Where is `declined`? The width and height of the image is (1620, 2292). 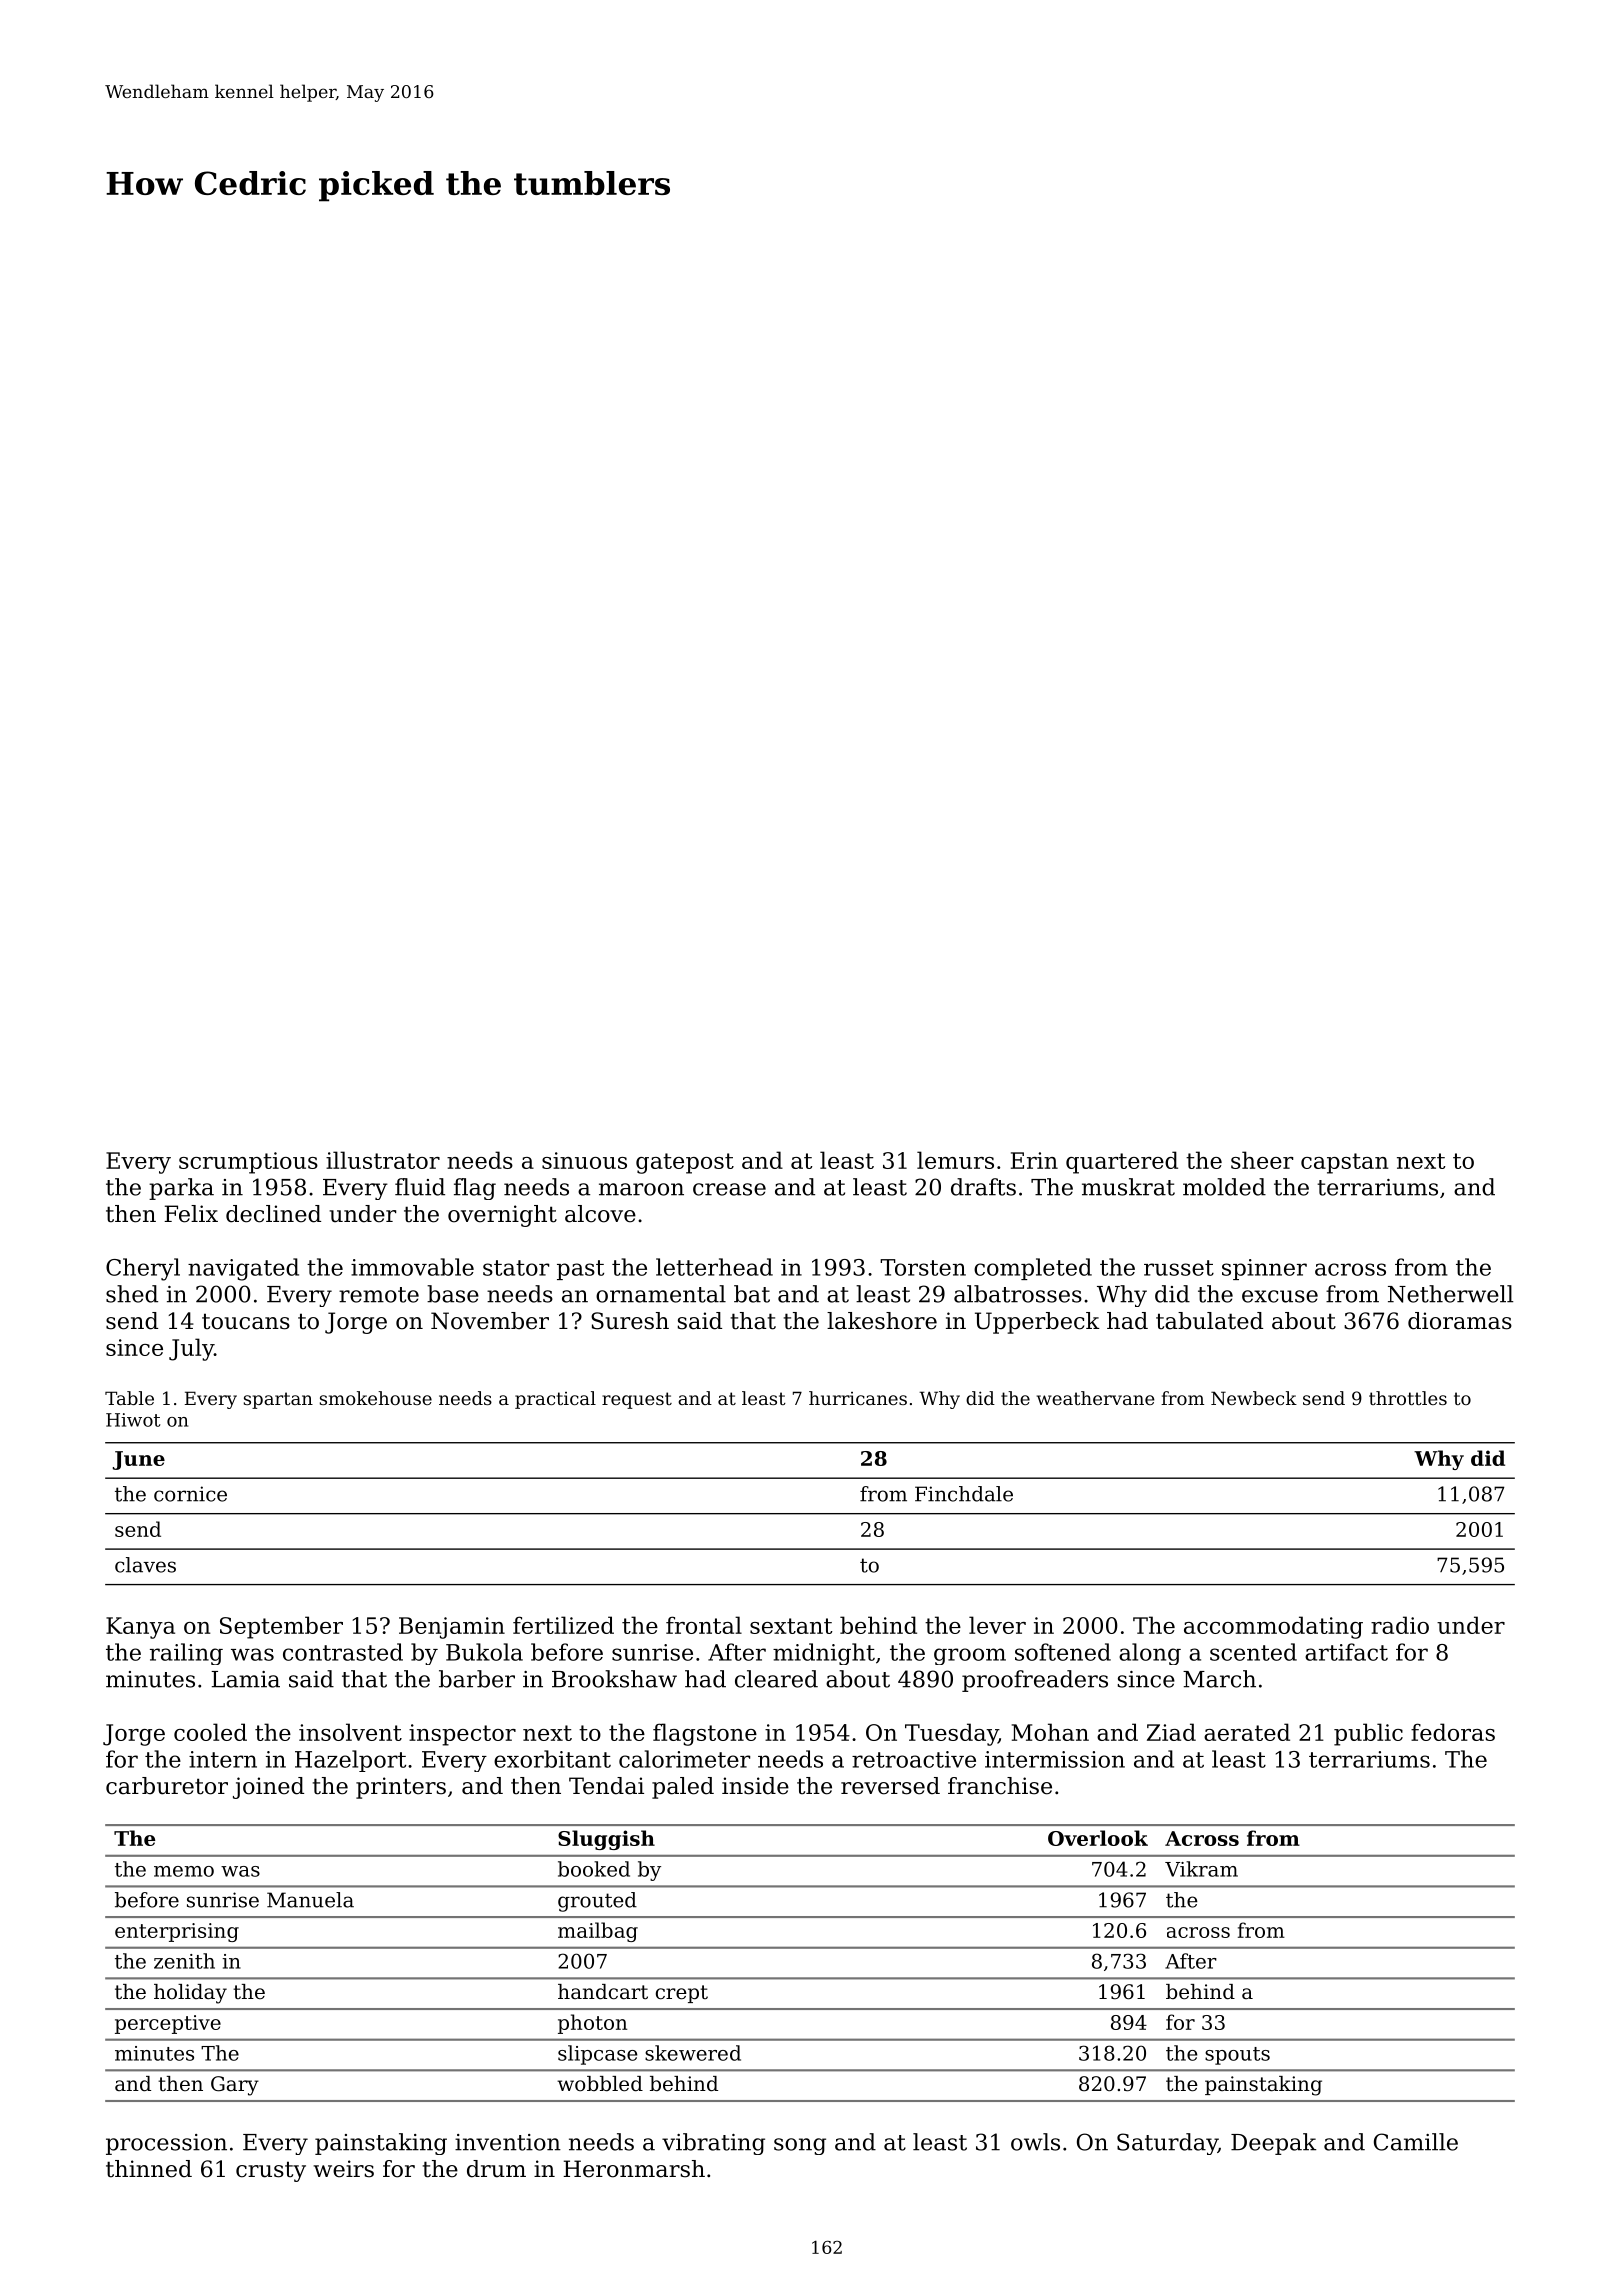 declined is located at coordinates (273, 1214).
